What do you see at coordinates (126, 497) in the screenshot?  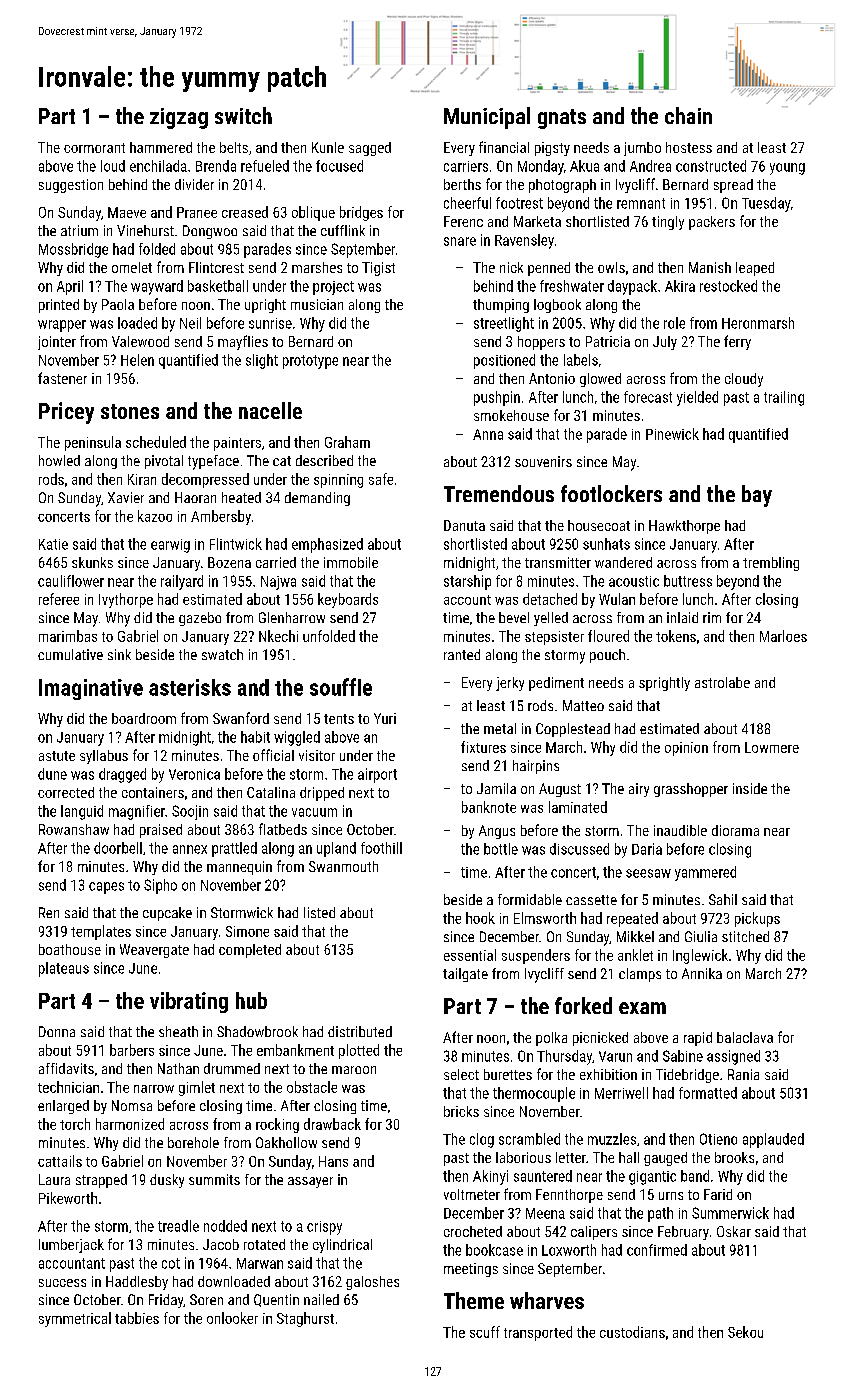 I see `Xavier` at bounding box center [126, 497].
